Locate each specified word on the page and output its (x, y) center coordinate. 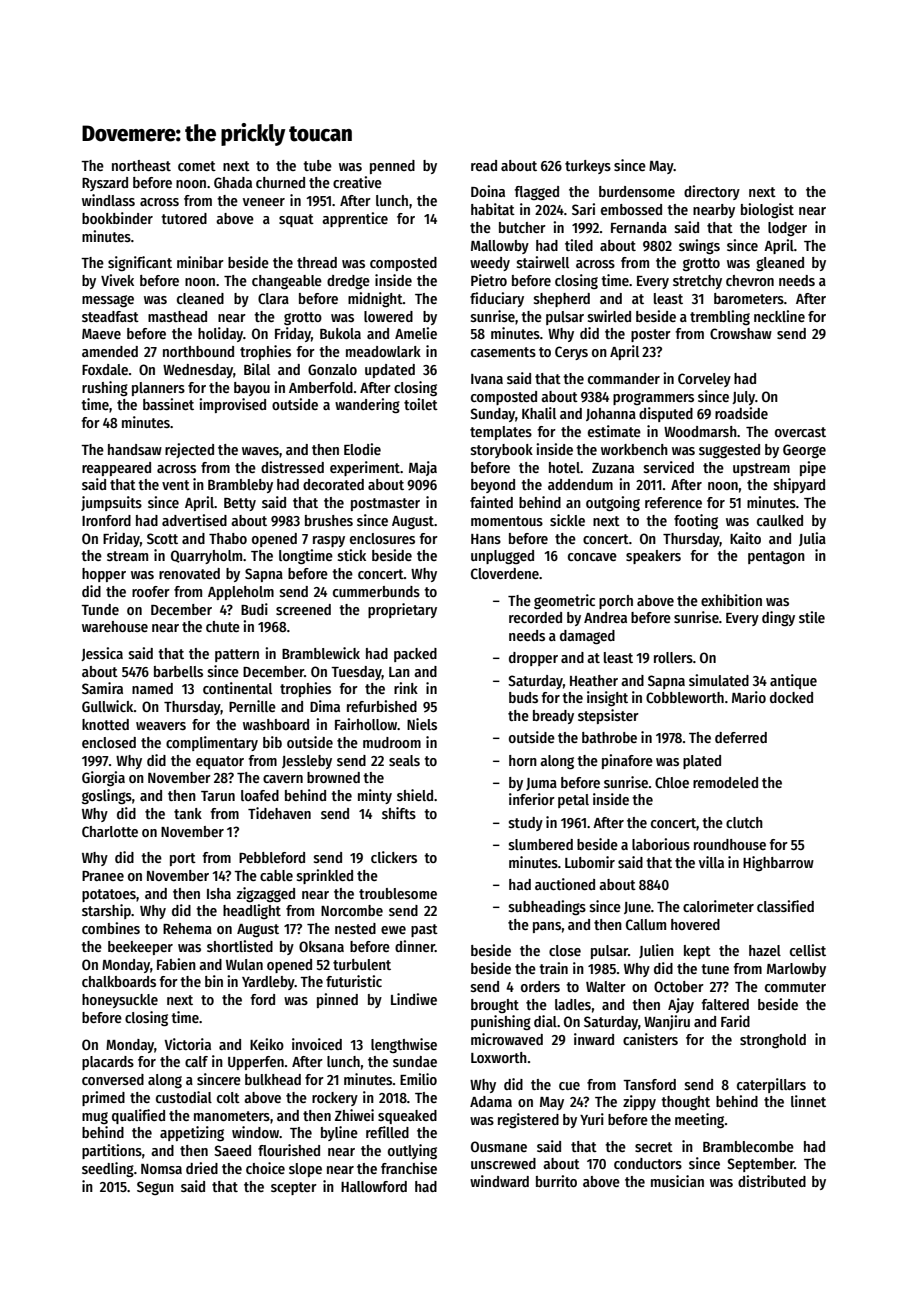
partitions (112, 1151)
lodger (787, 229)
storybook (502, 451)
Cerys (571, 353)
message (108, 301)
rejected (189, 450)
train (553, 968)
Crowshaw (741, 333)
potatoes (109, 895)
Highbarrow (778, 863)
